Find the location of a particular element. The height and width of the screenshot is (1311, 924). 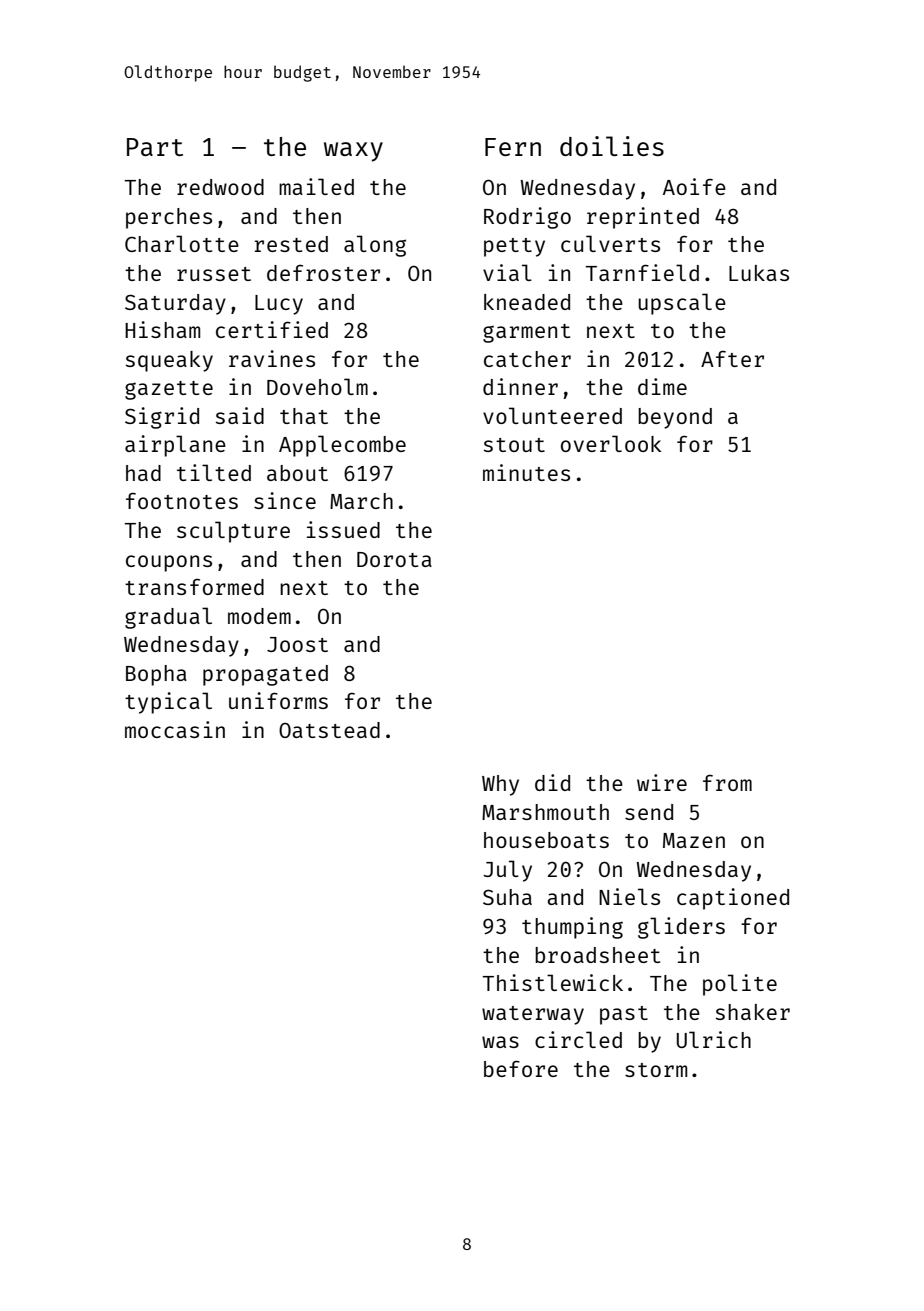

doilies is located at coordinates (612, 146).
